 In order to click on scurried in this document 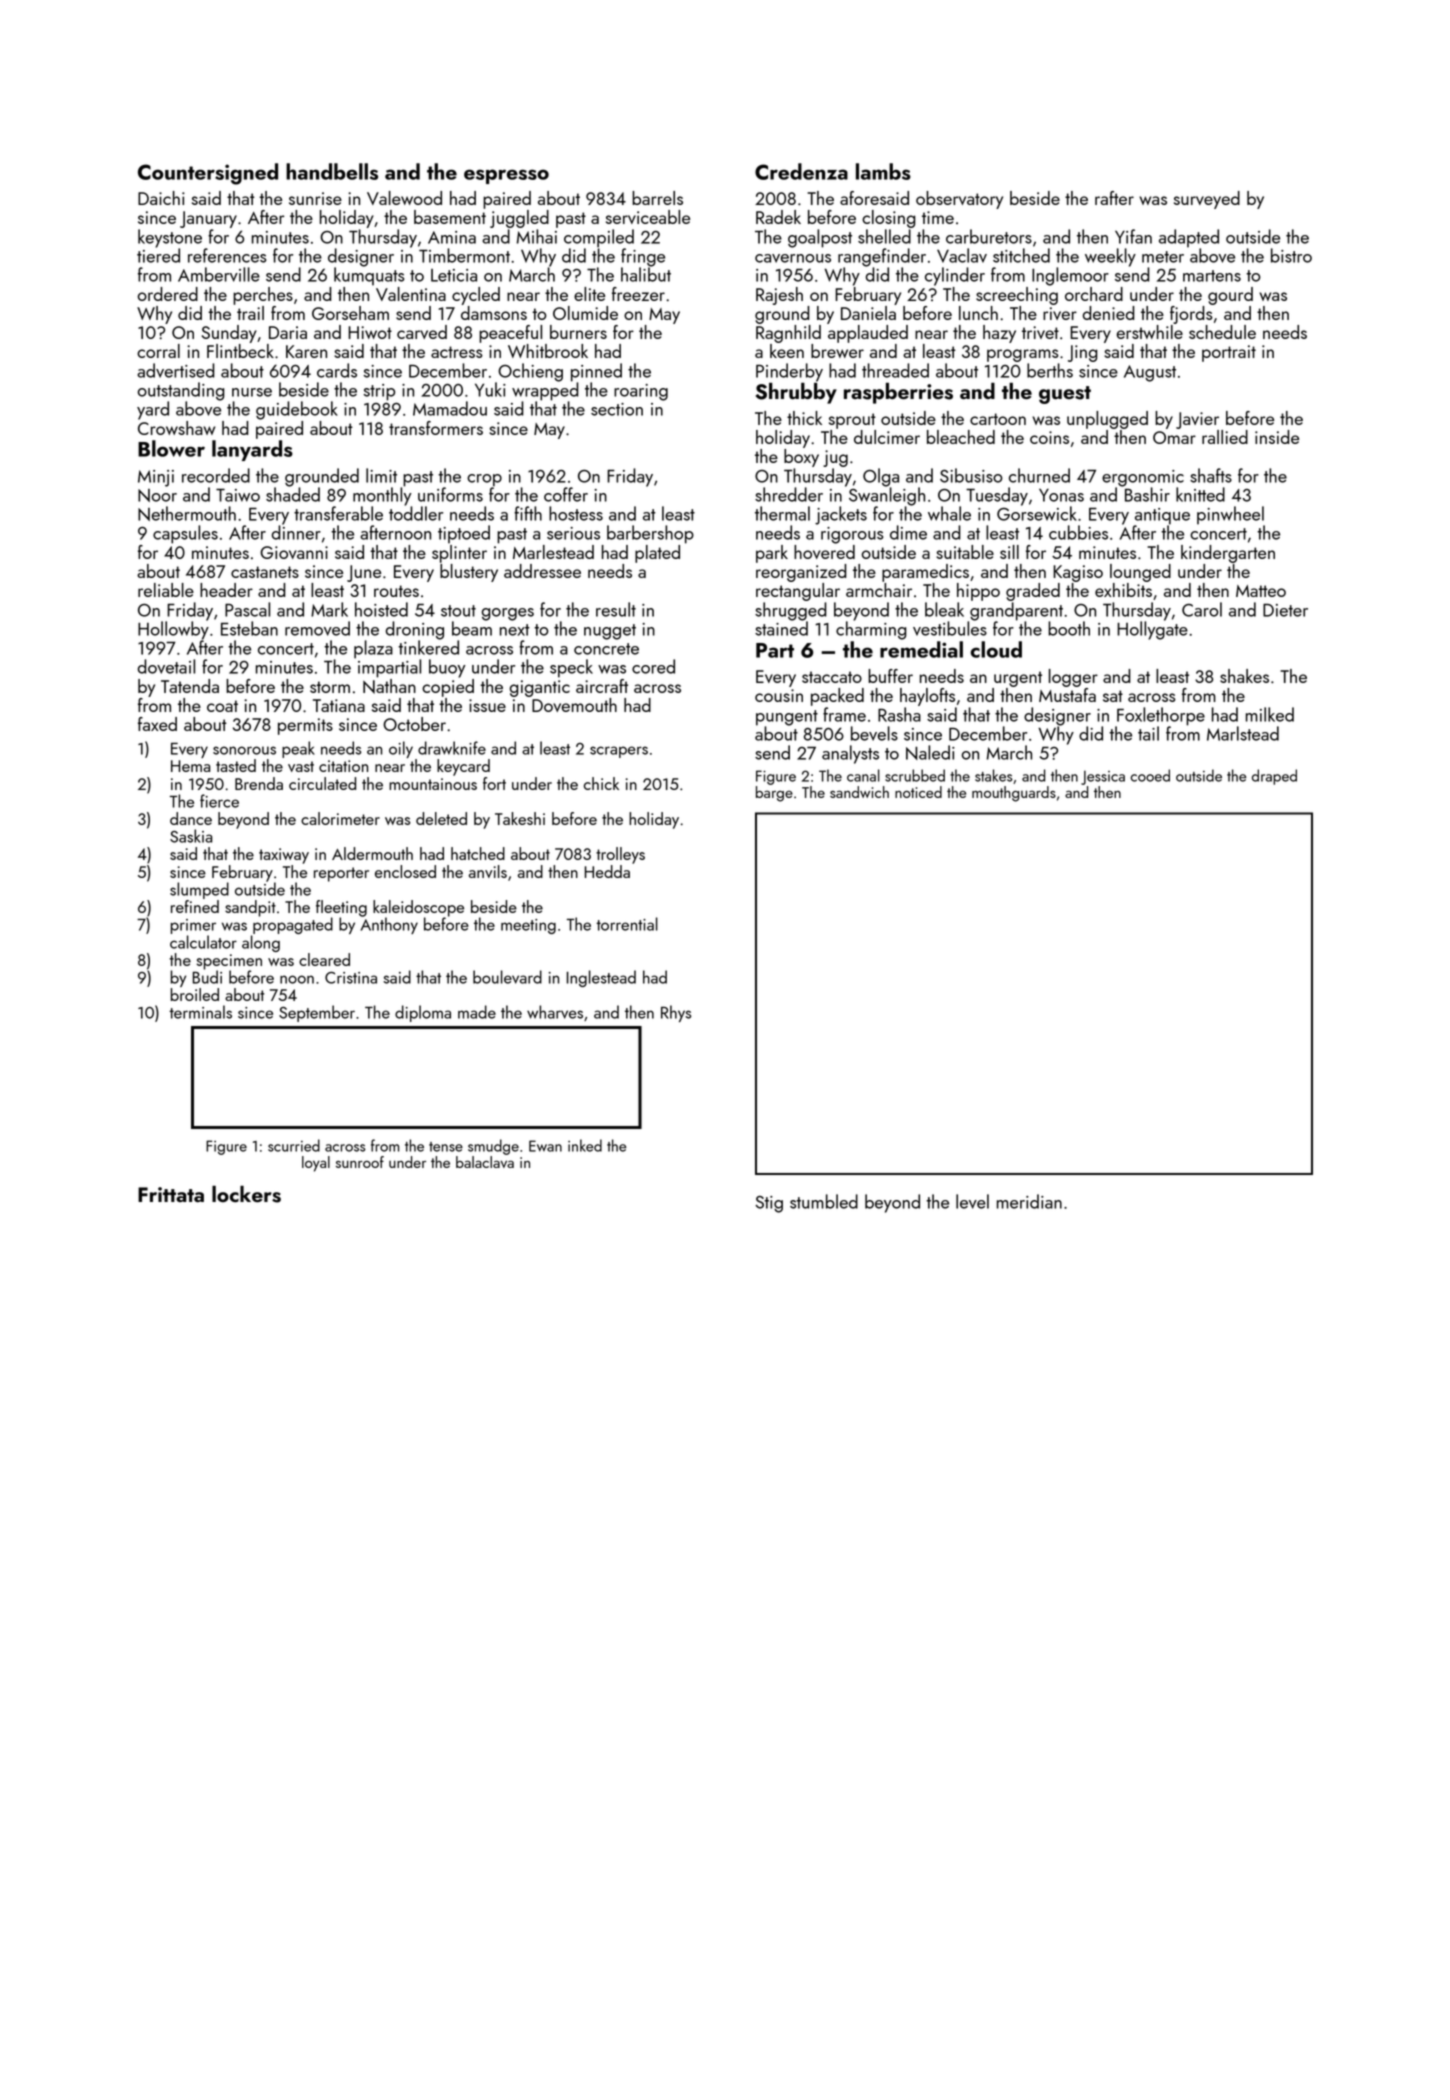, I will do `click(294, 1145)`.
